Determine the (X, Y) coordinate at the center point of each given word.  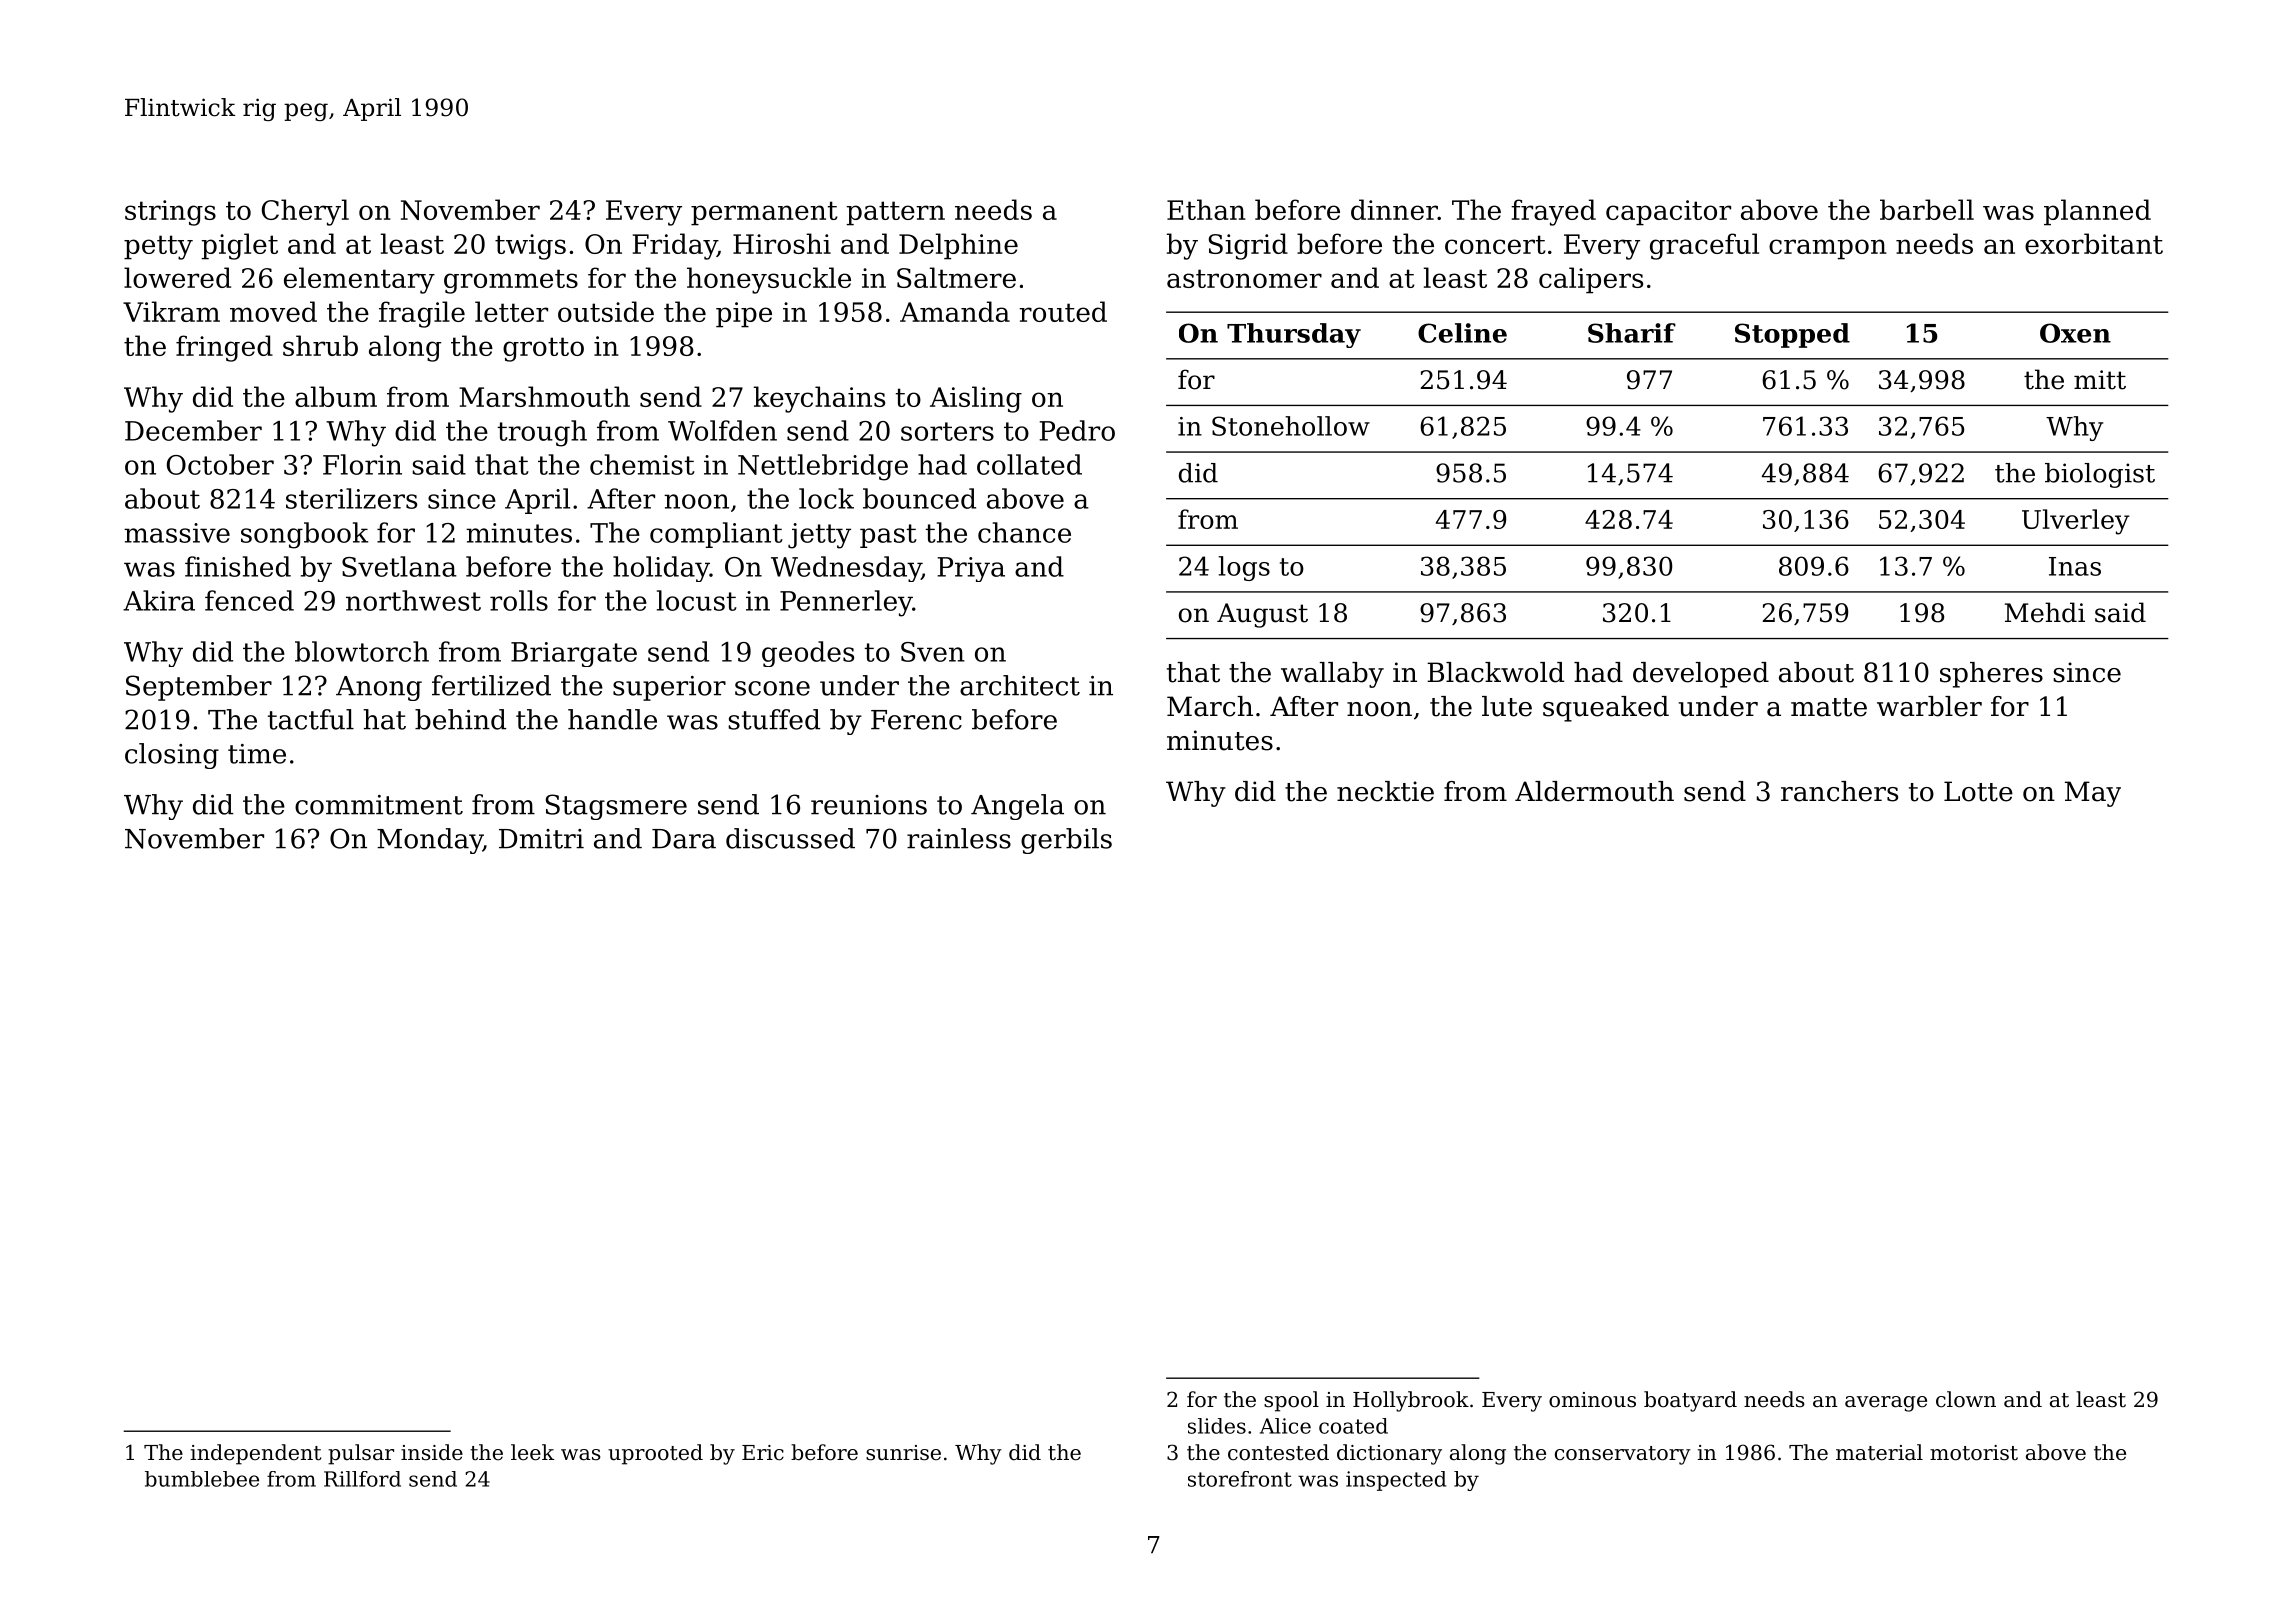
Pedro (1077, 430)
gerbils (1066, 841)
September (199, 688)
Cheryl (305, 212)
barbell (1927, 209)
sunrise (903, 1453)
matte (1829, 707)
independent (255, 1454)
